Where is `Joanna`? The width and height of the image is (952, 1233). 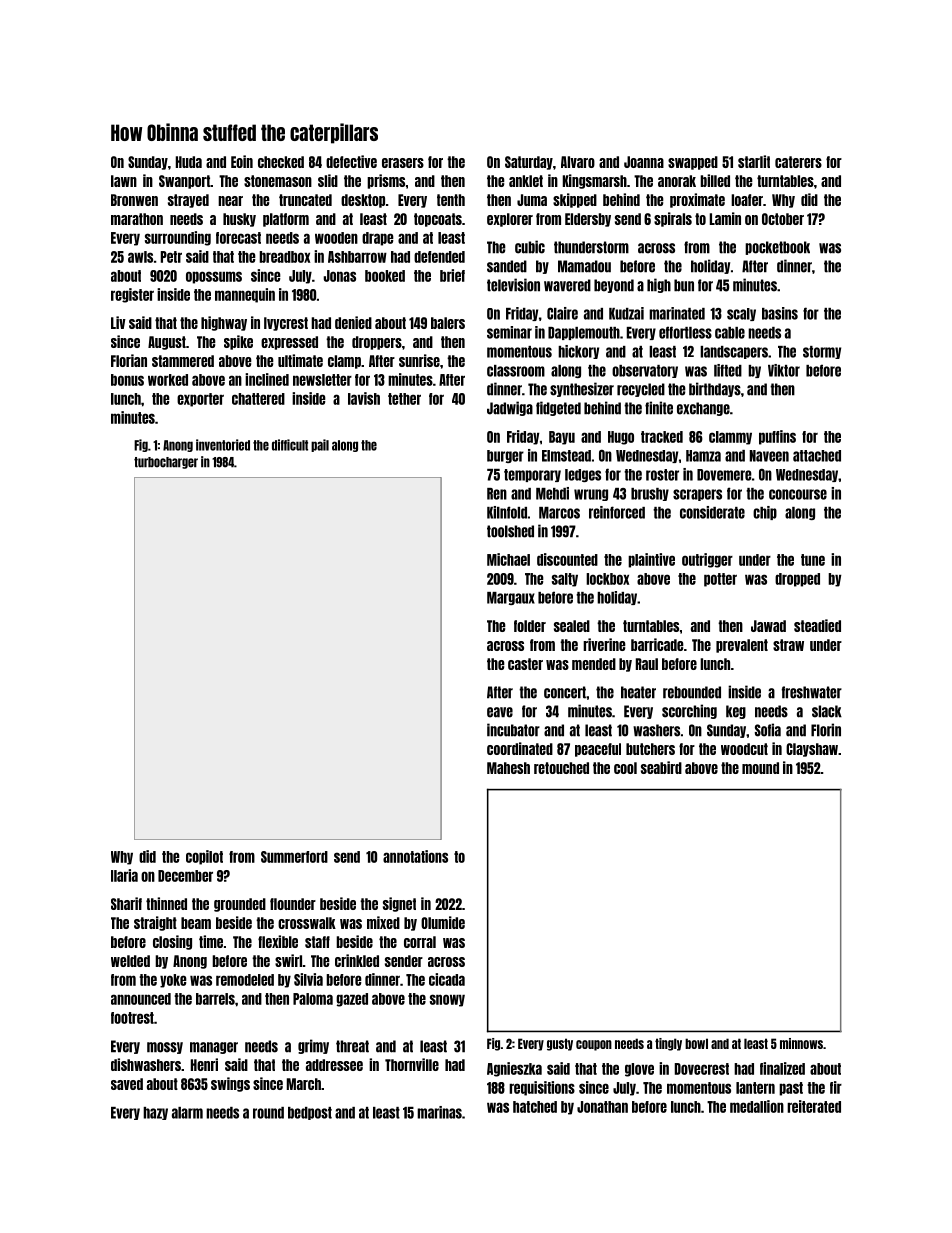 Joanna is located at coordinates (644, 162).
